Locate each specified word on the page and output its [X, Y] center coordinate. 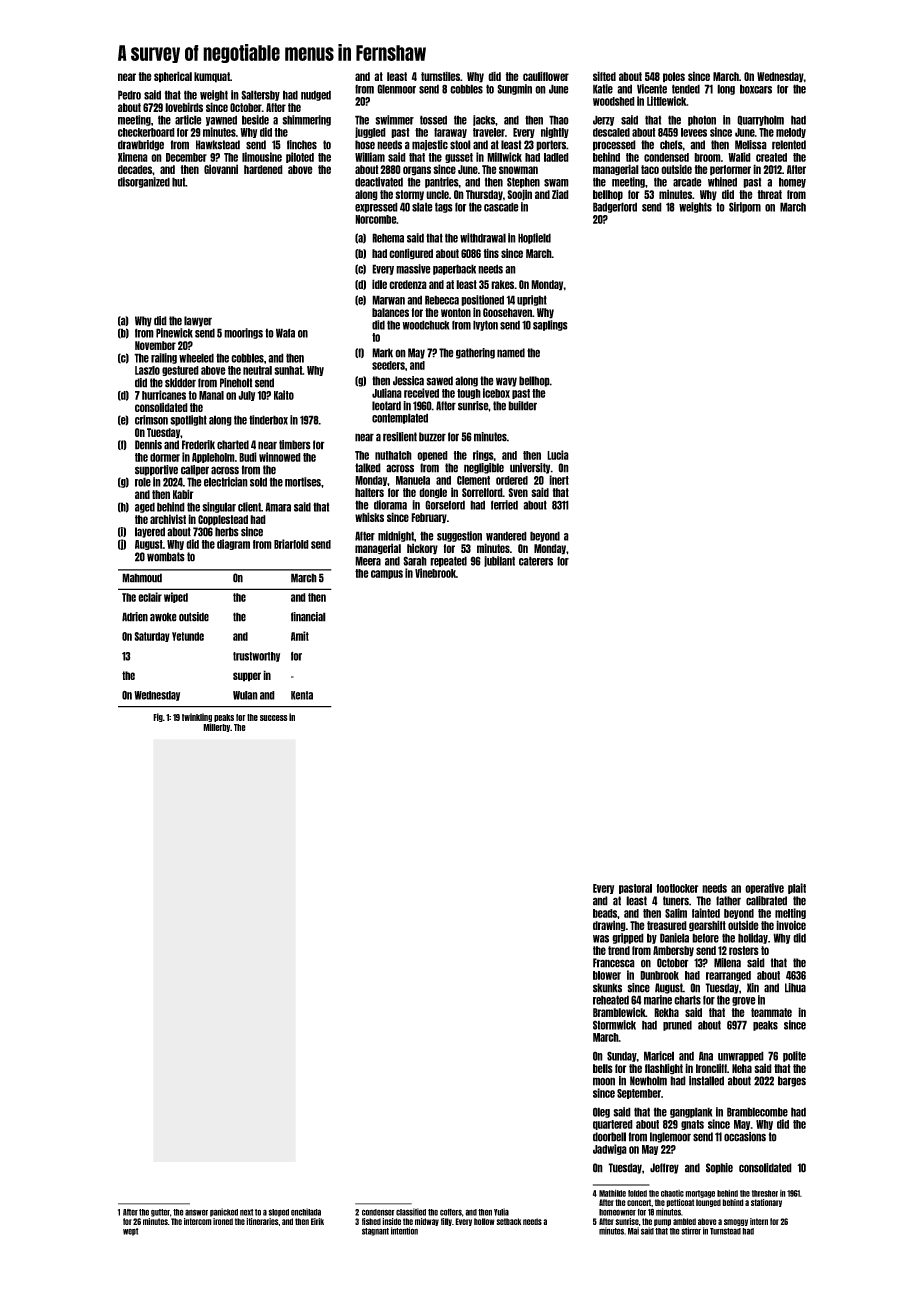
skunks [607, 988]
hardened [263, 169]
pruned [677, 1025]
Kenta [302, 695]
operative [764, 888]
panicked [224, 1212]
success [274, 718]
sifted [604, 76]
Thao [559, 120]
